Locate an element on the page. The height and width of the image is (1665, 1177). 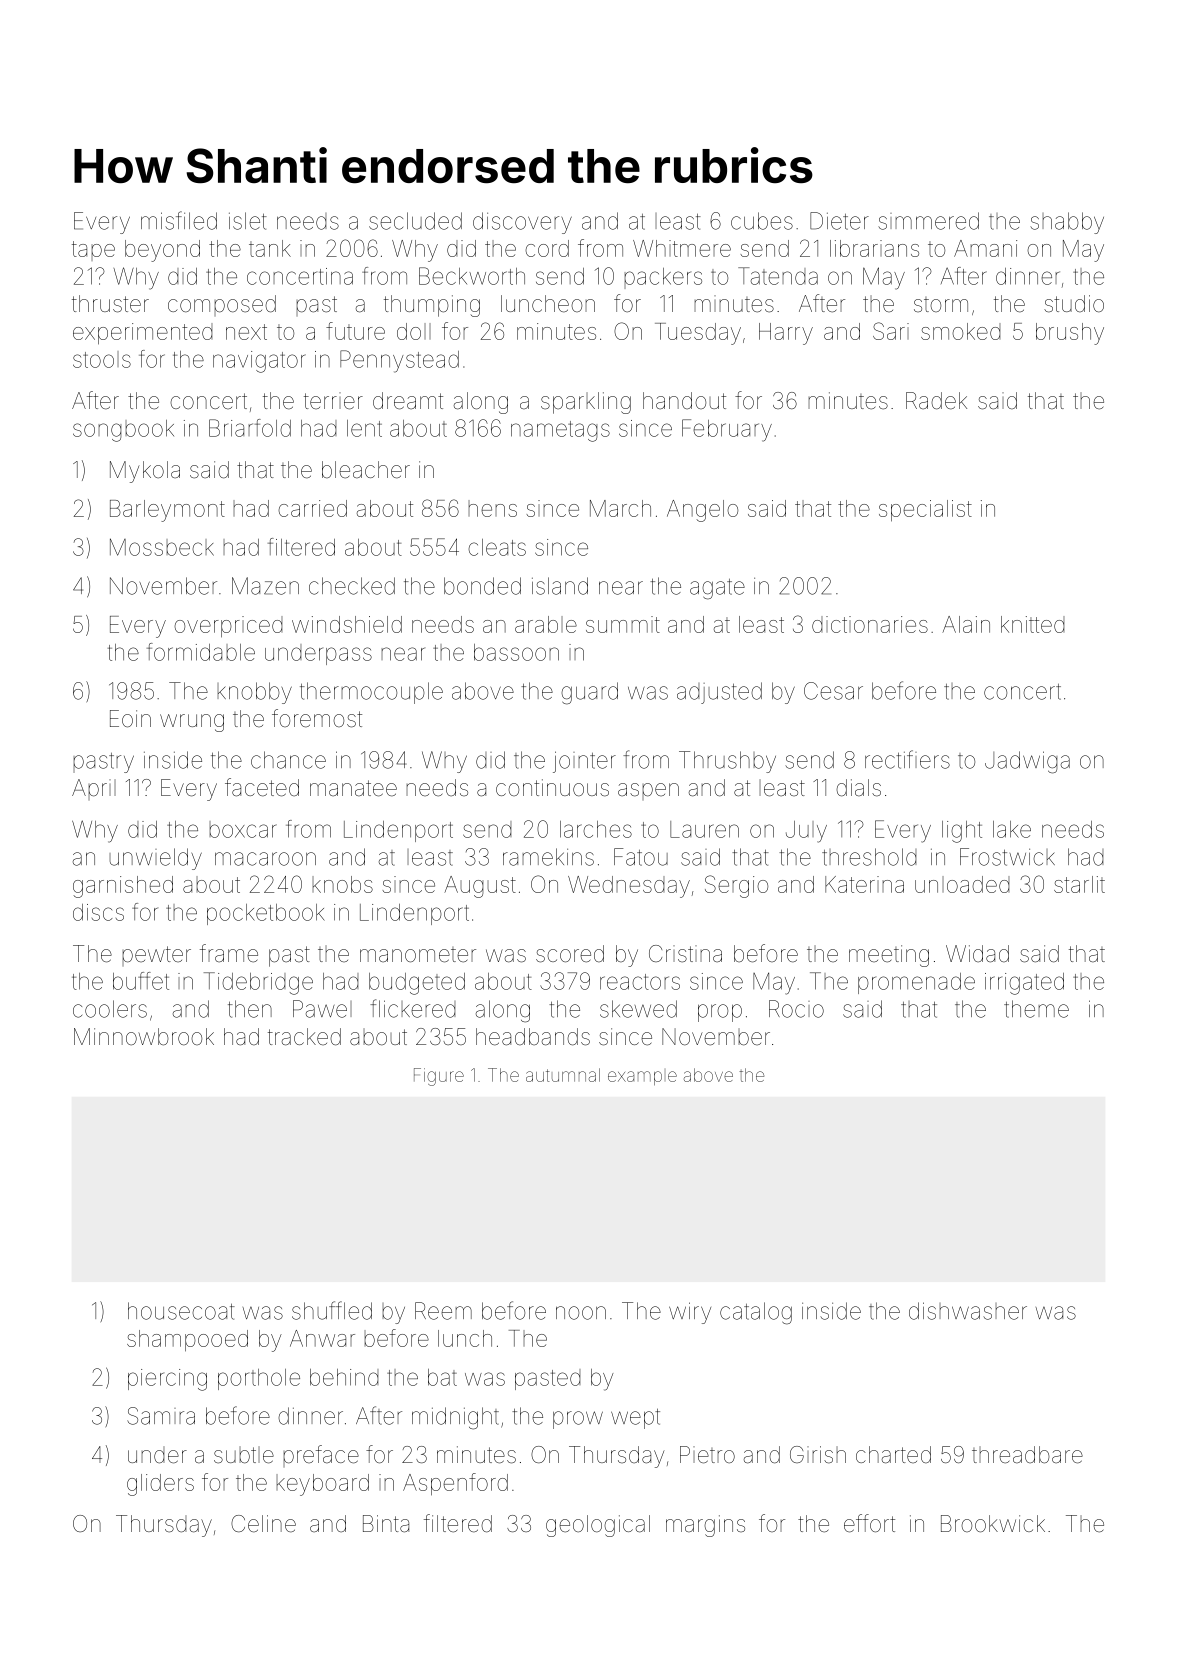
charted is located at coordinates (893, 1455).
